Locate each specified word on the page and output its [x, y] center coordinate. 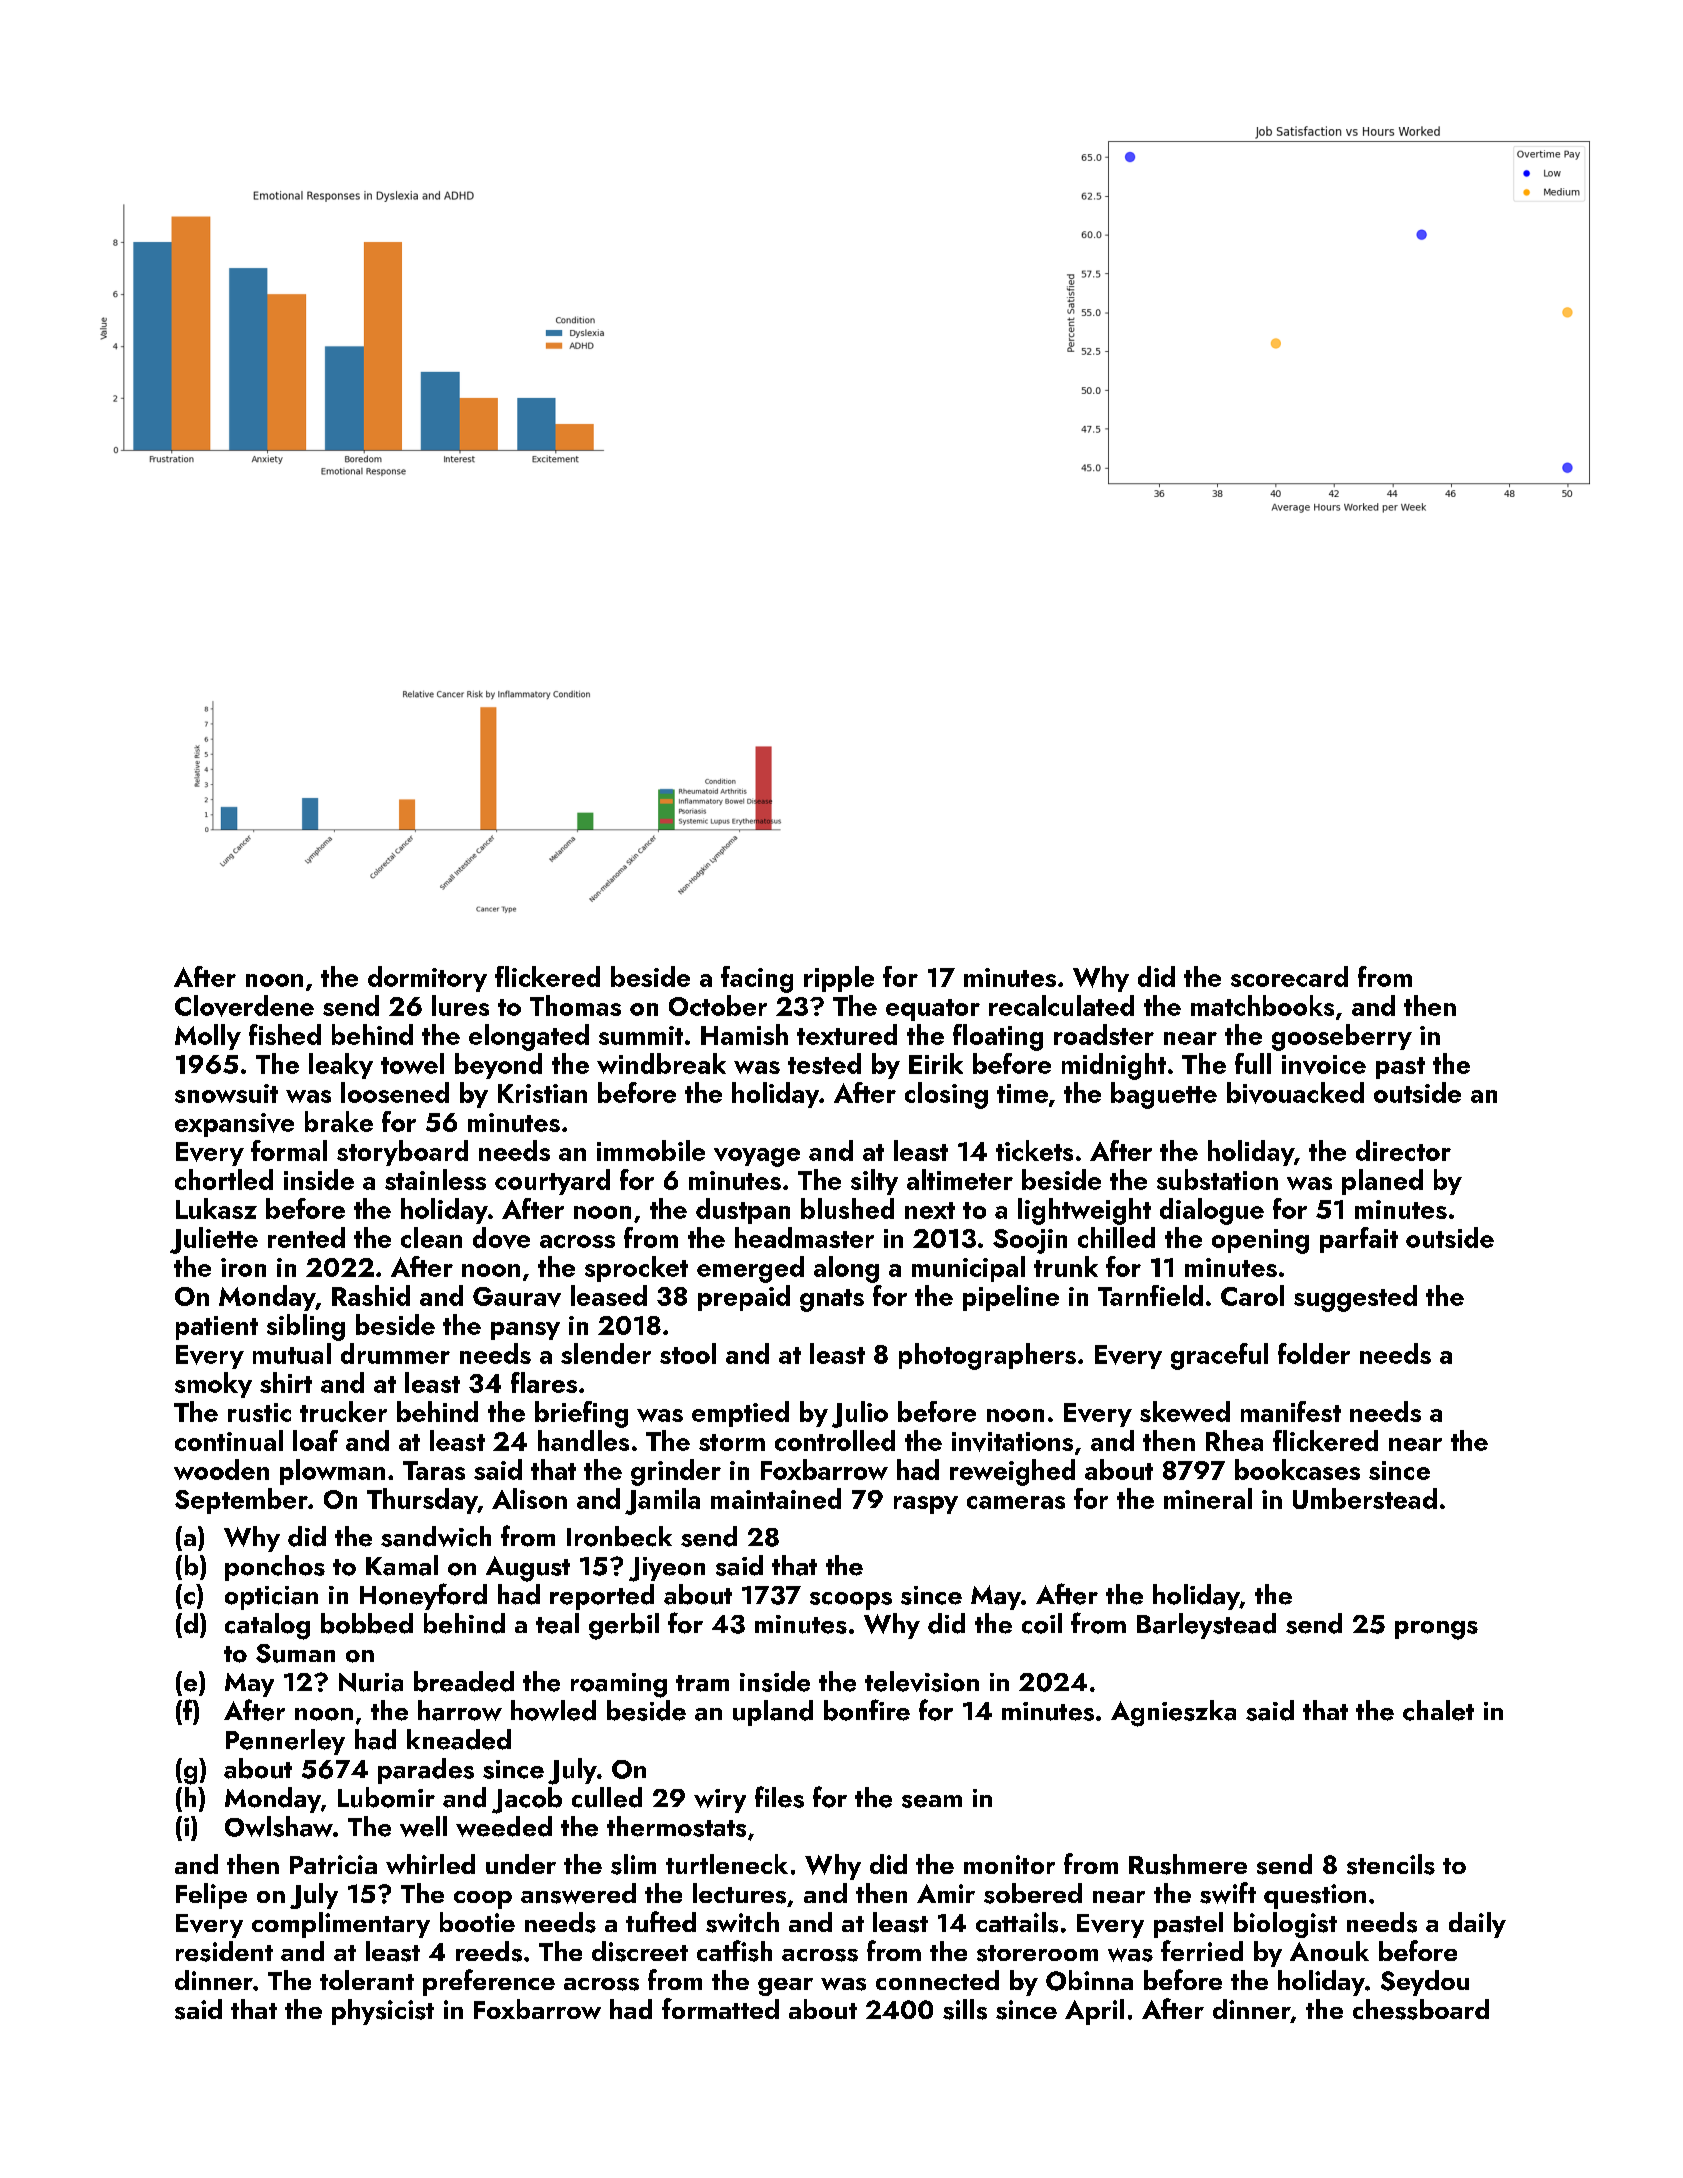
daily [1477, 1925]
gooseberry [1342, 1037]
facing [757, 979]
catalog [267, 1626]
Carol [1252, 1295]
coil [1042, 1623]
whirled [430, 1864]
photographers [987, 1356]
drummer [395, 1353]
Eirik [936, 1063]
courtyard [552, 1182]
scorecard [1289, 976]
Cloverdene [244, 1006]
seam [932, 1801]
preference [489, 1982]
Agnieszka [1173, 1713]
